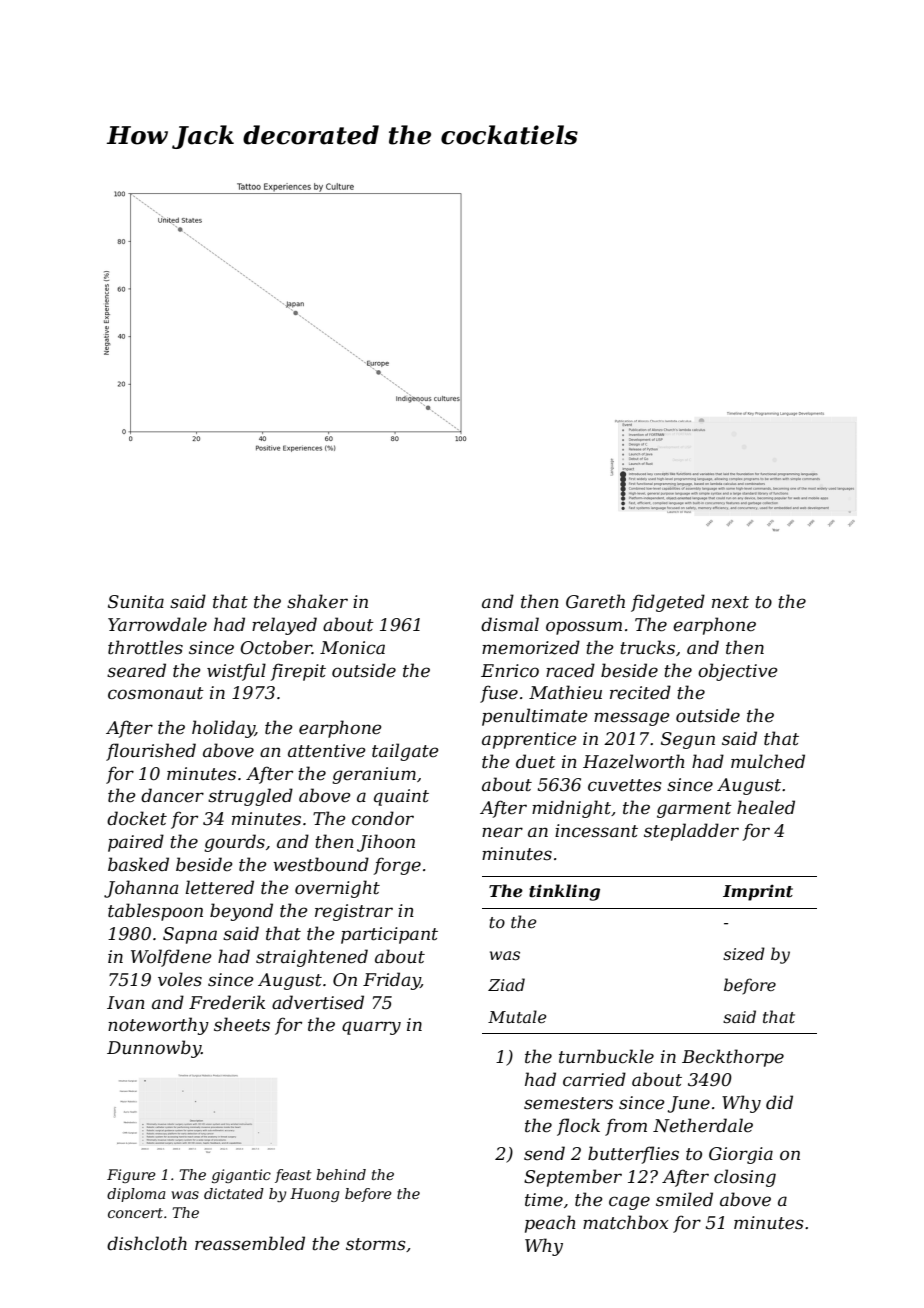 This document has height=1308, width=924. What do you see at coordinates (157, 624) in the document?
I see `Yarrowdale` at bounding box center [157, 624].
